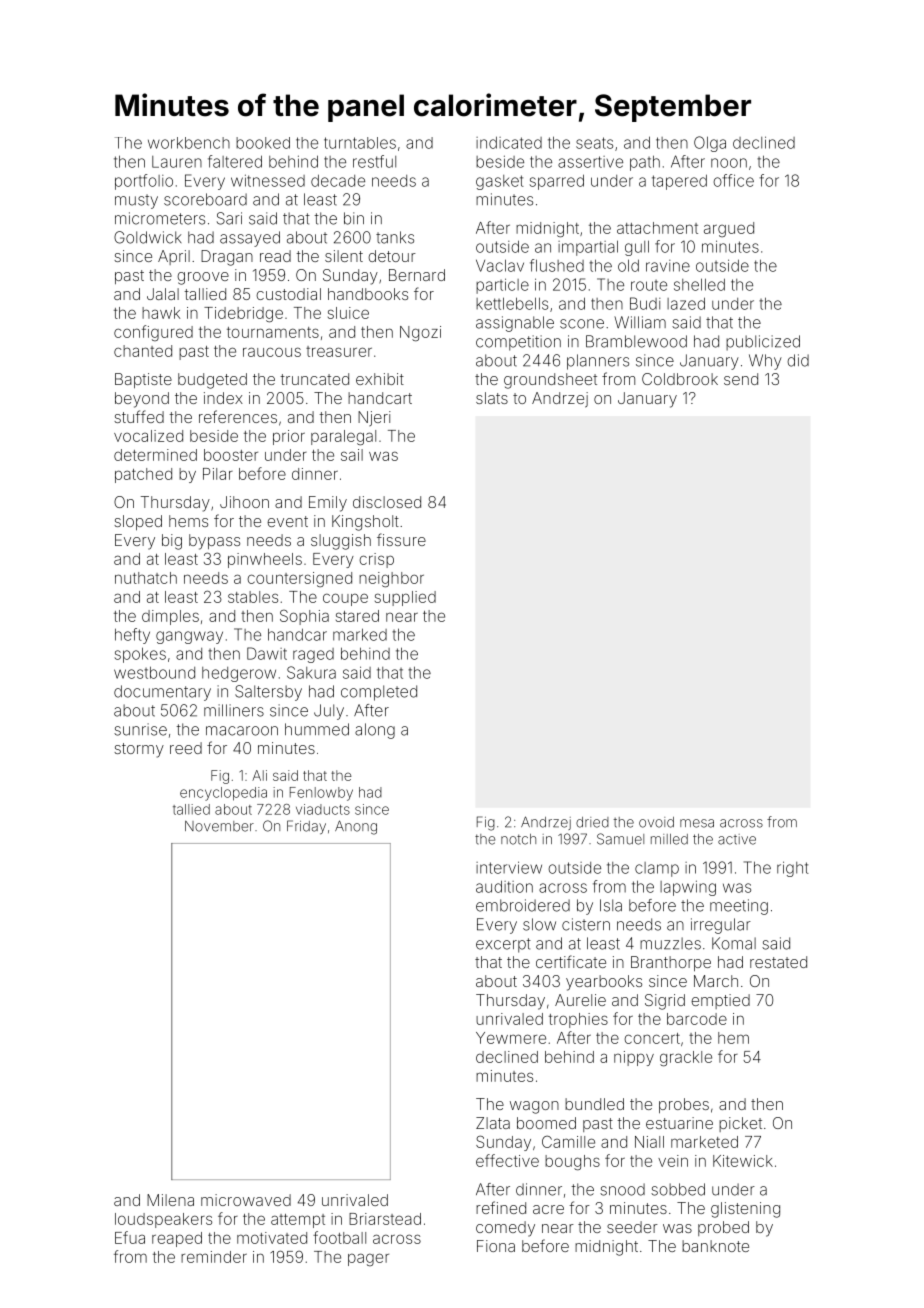  I want to click on fissure, so click(401, 539).
